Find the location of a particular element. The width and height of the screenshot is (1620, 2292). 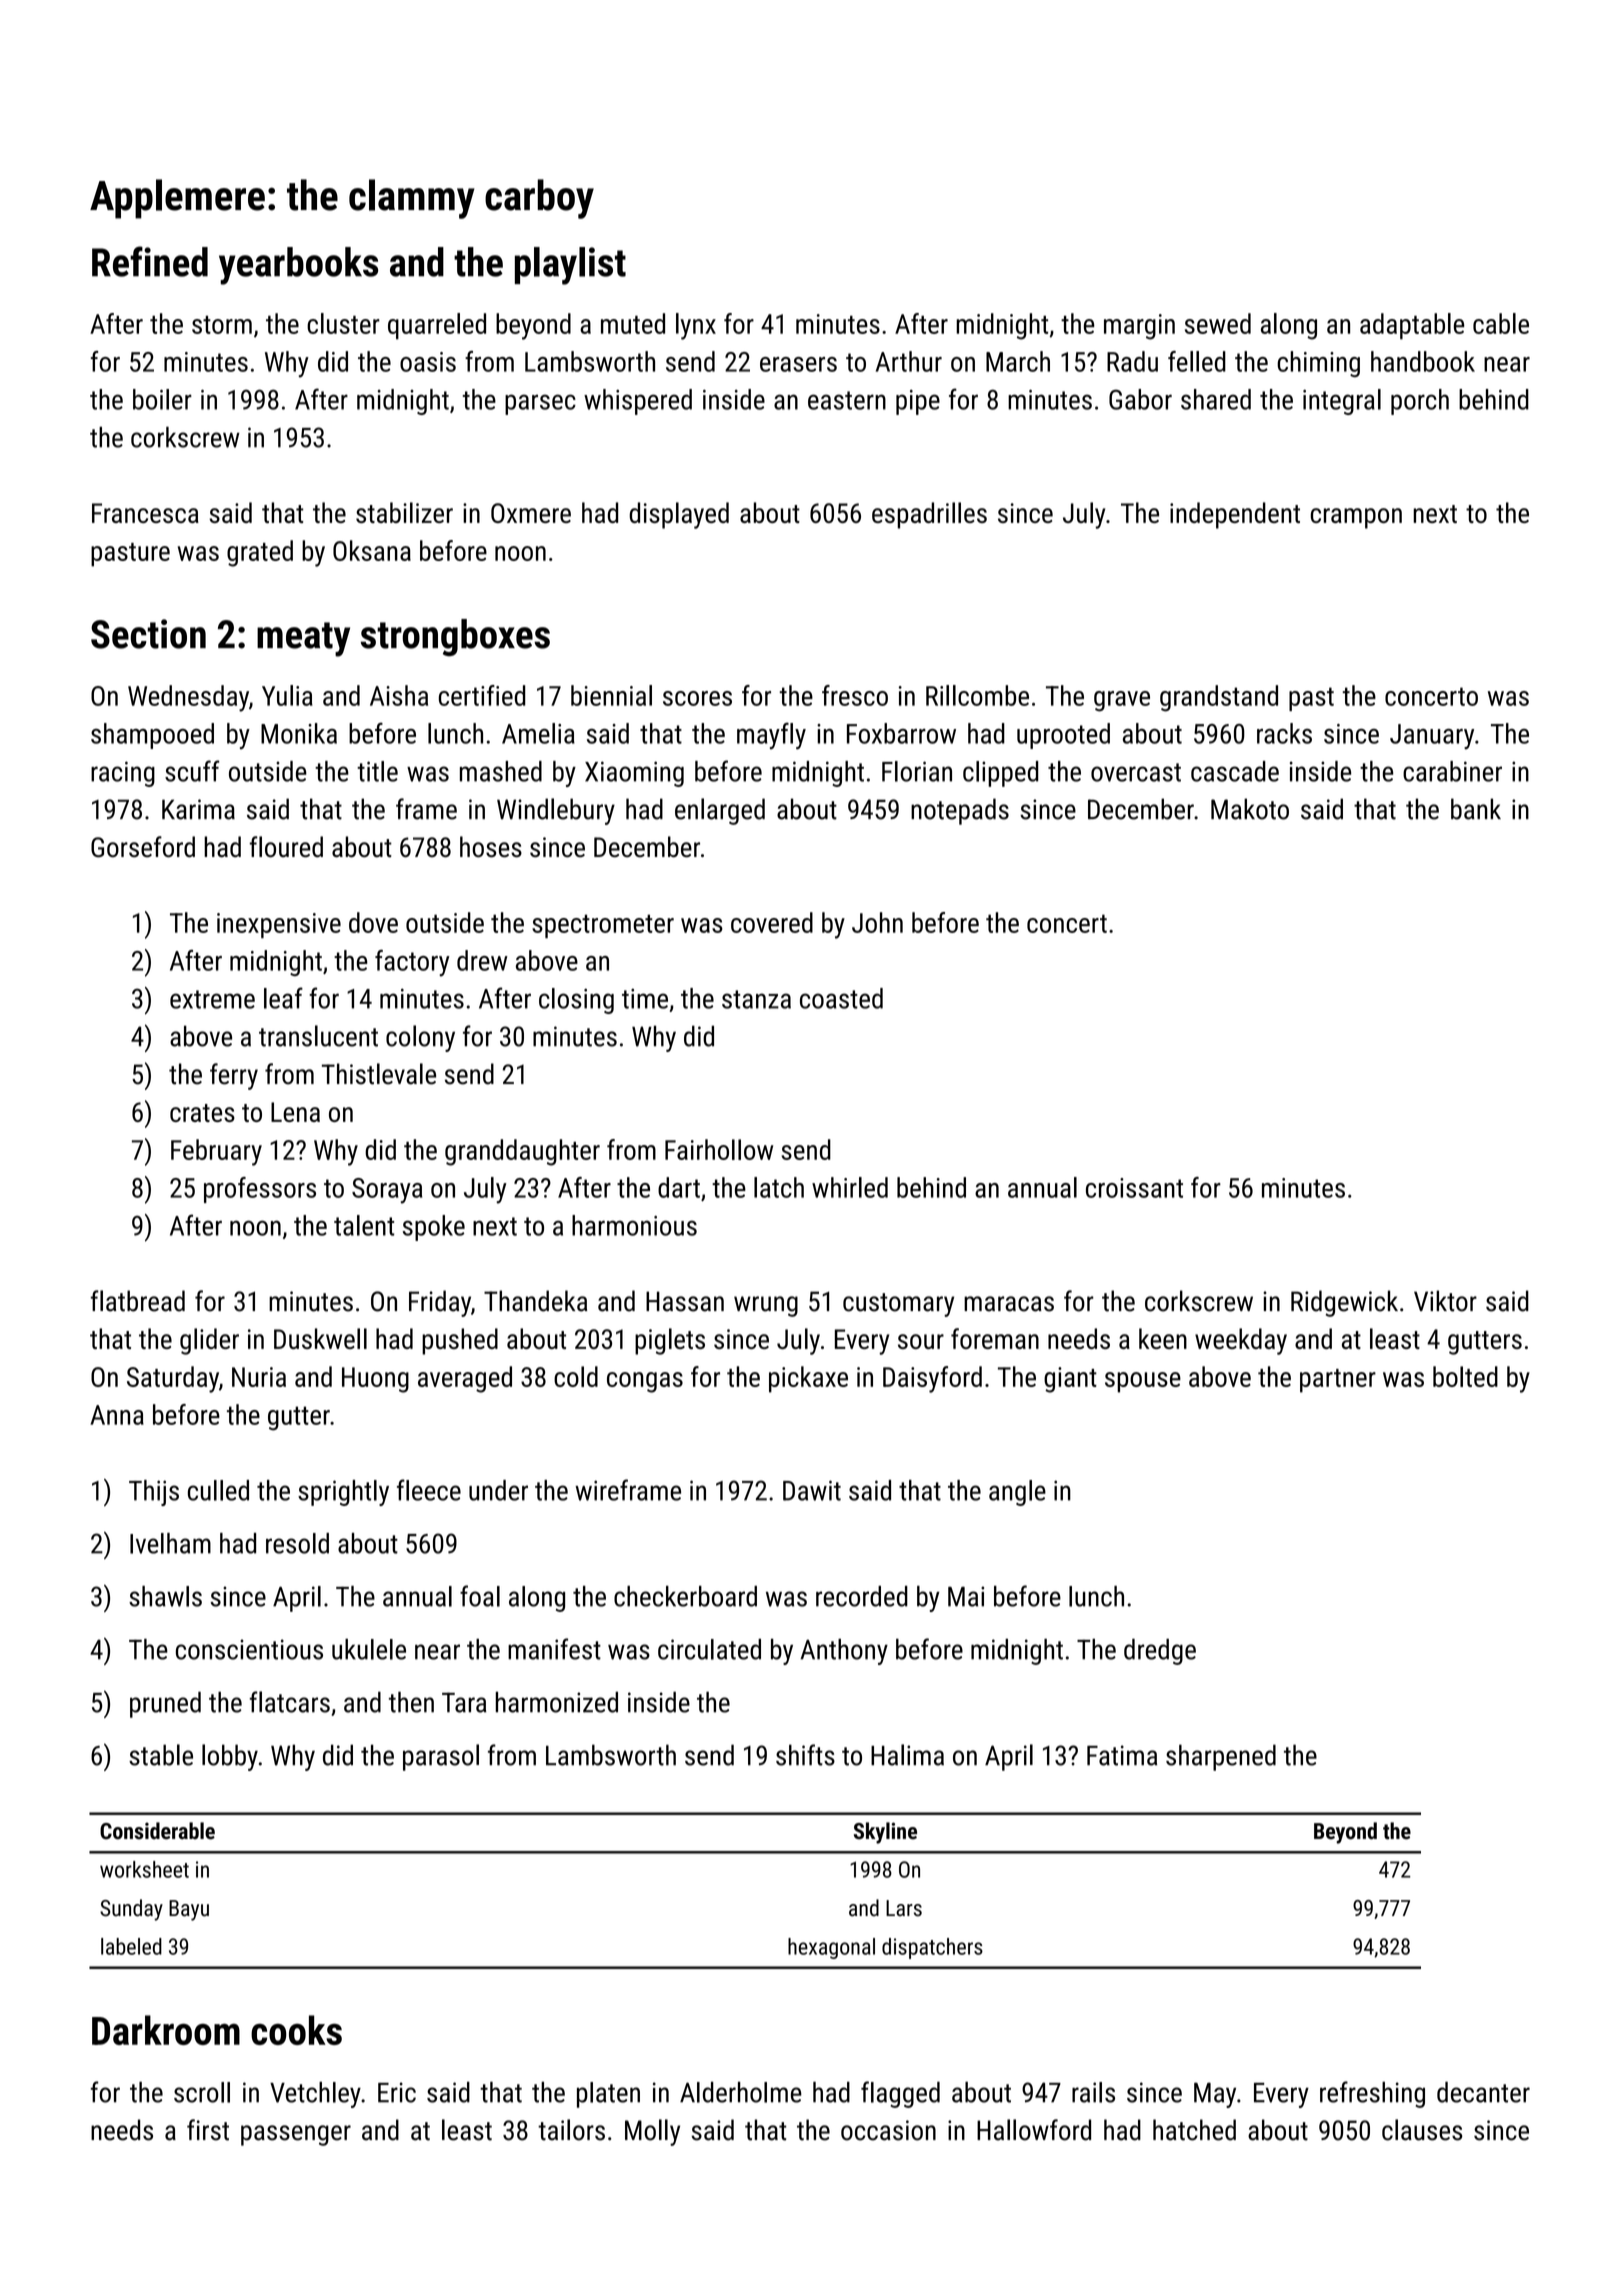

crampon is located at coordinates (1356, 518).
